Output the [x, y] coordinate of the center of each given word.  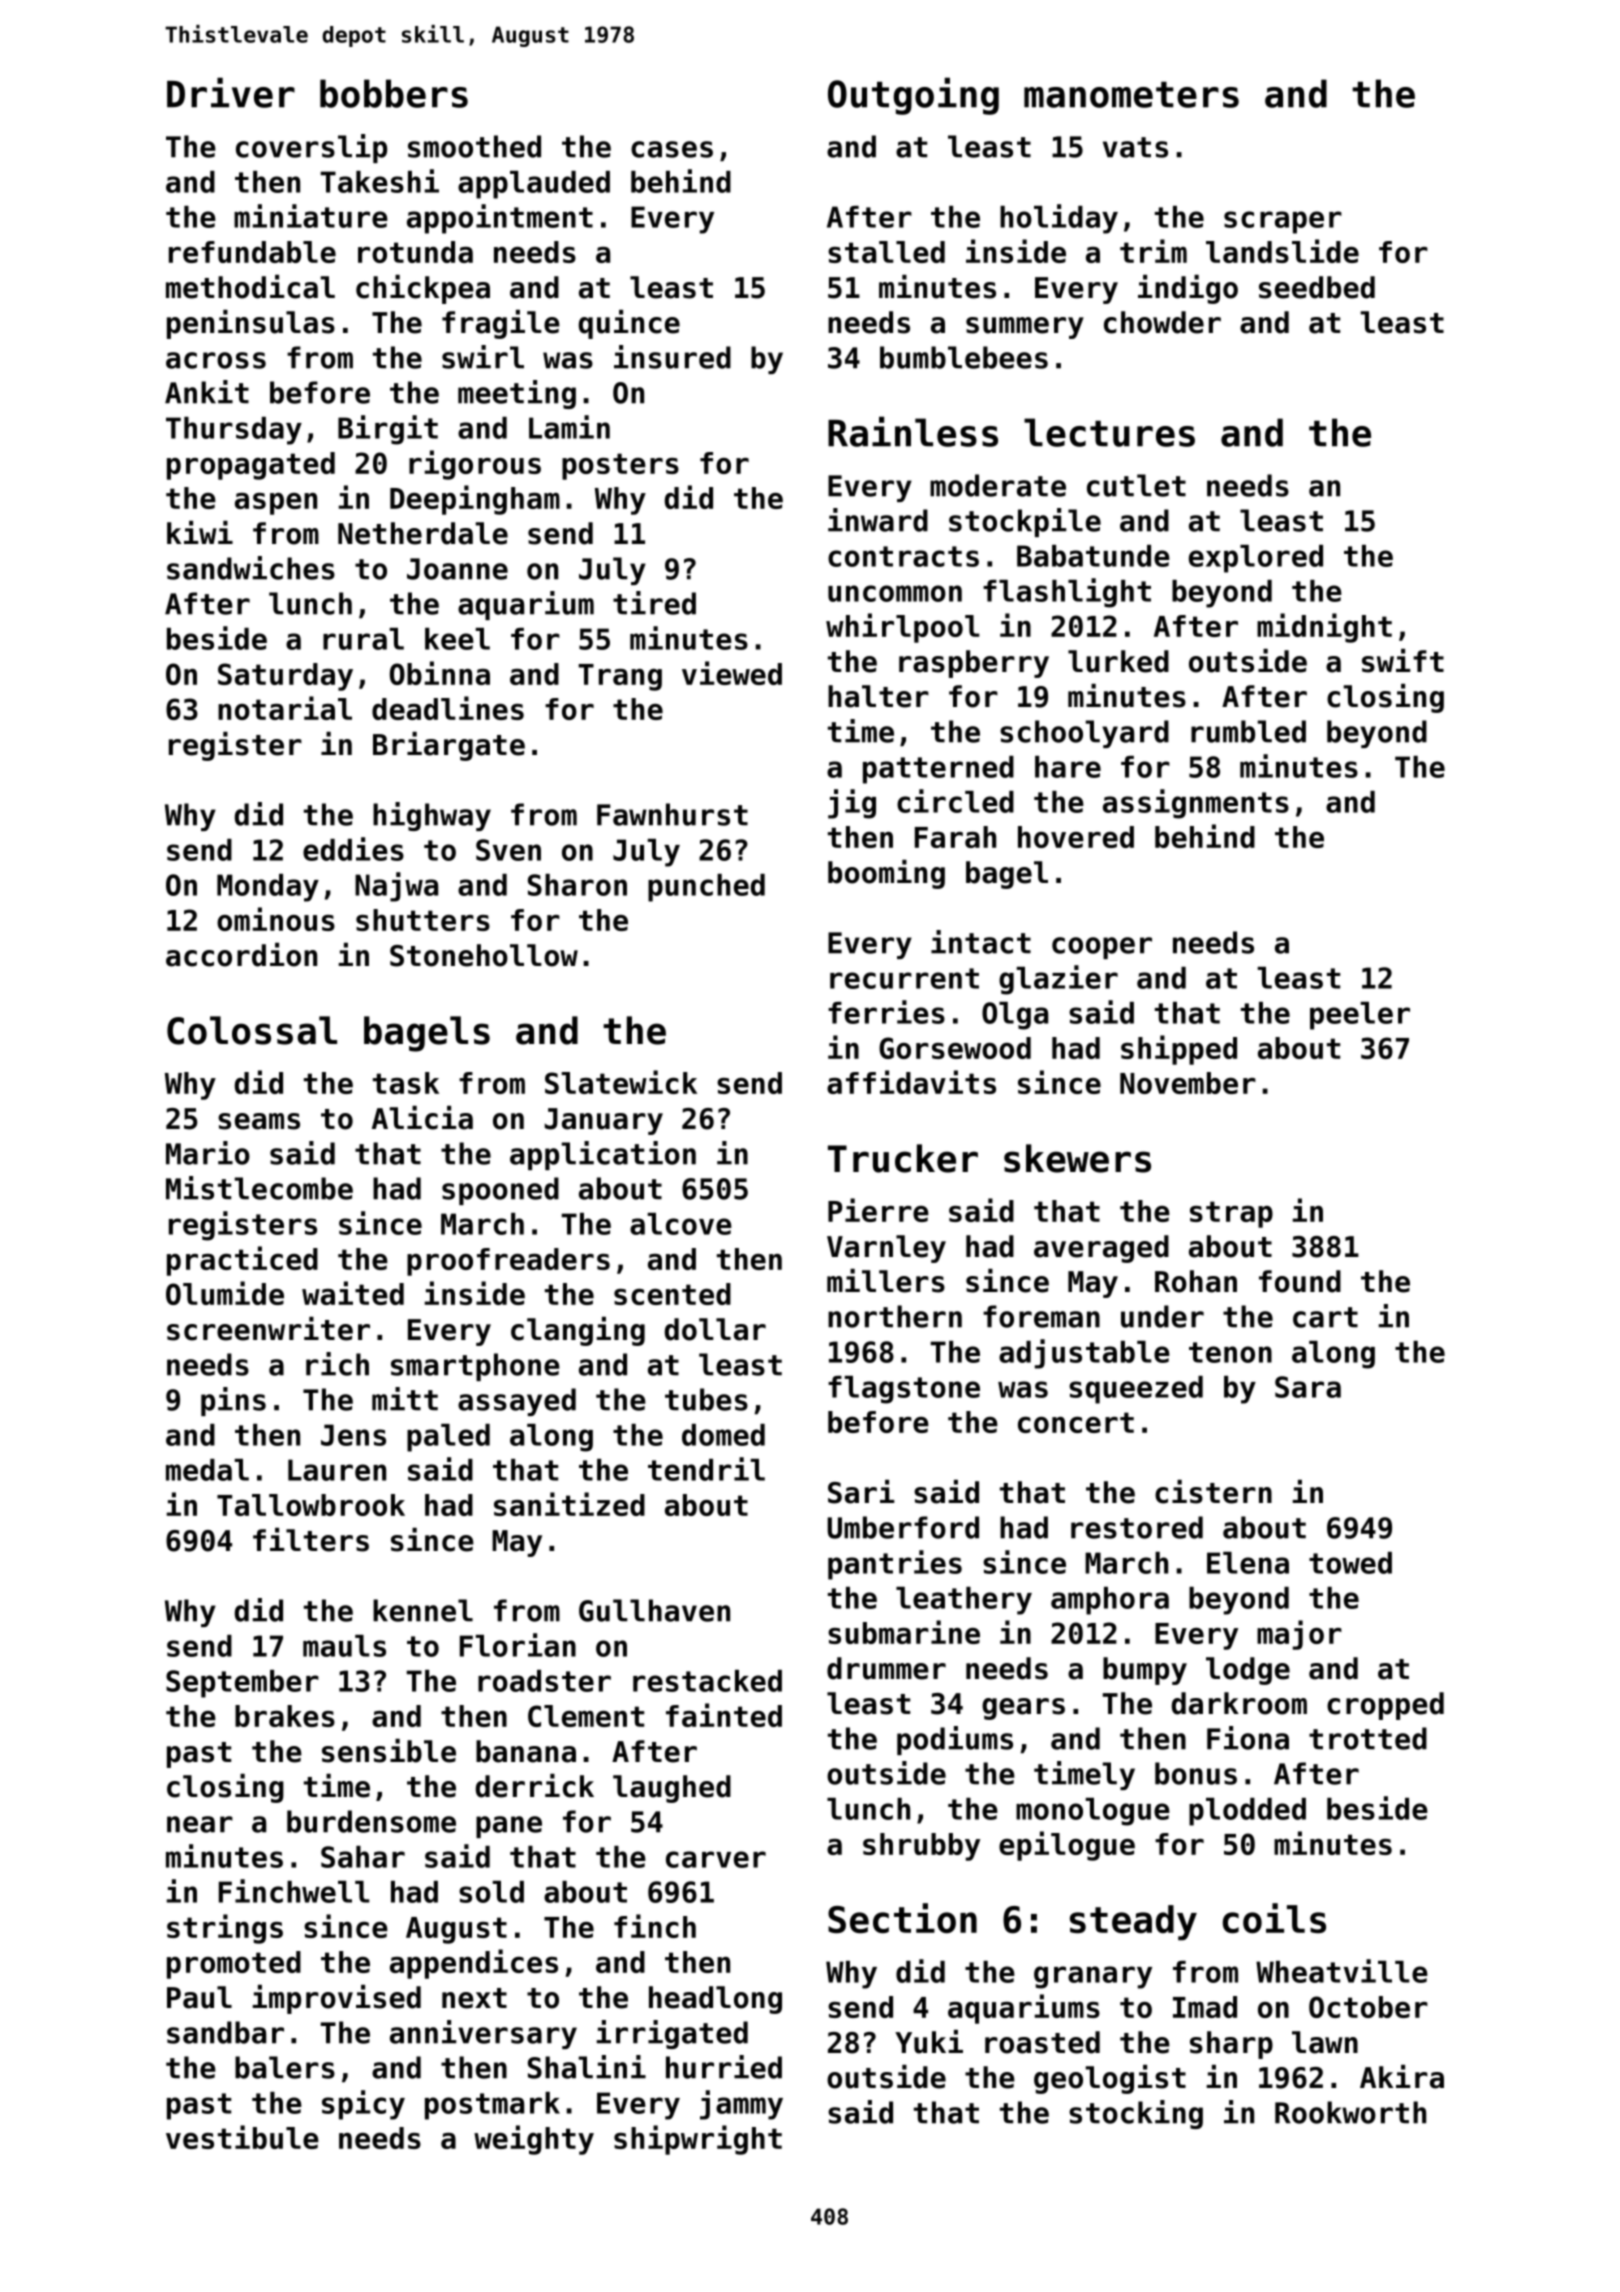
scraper [1283, 222]
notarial [285, 708]
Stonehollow [484, 955]
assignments [1196, 804]
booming [886, 874]
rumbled [1248, 731]
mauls [344, 1646]
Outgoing [913, 96]
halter [878, 696]
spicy [363, 2105]
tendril [706, 1469]
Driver [231, 92]
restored [1137, 1527]
